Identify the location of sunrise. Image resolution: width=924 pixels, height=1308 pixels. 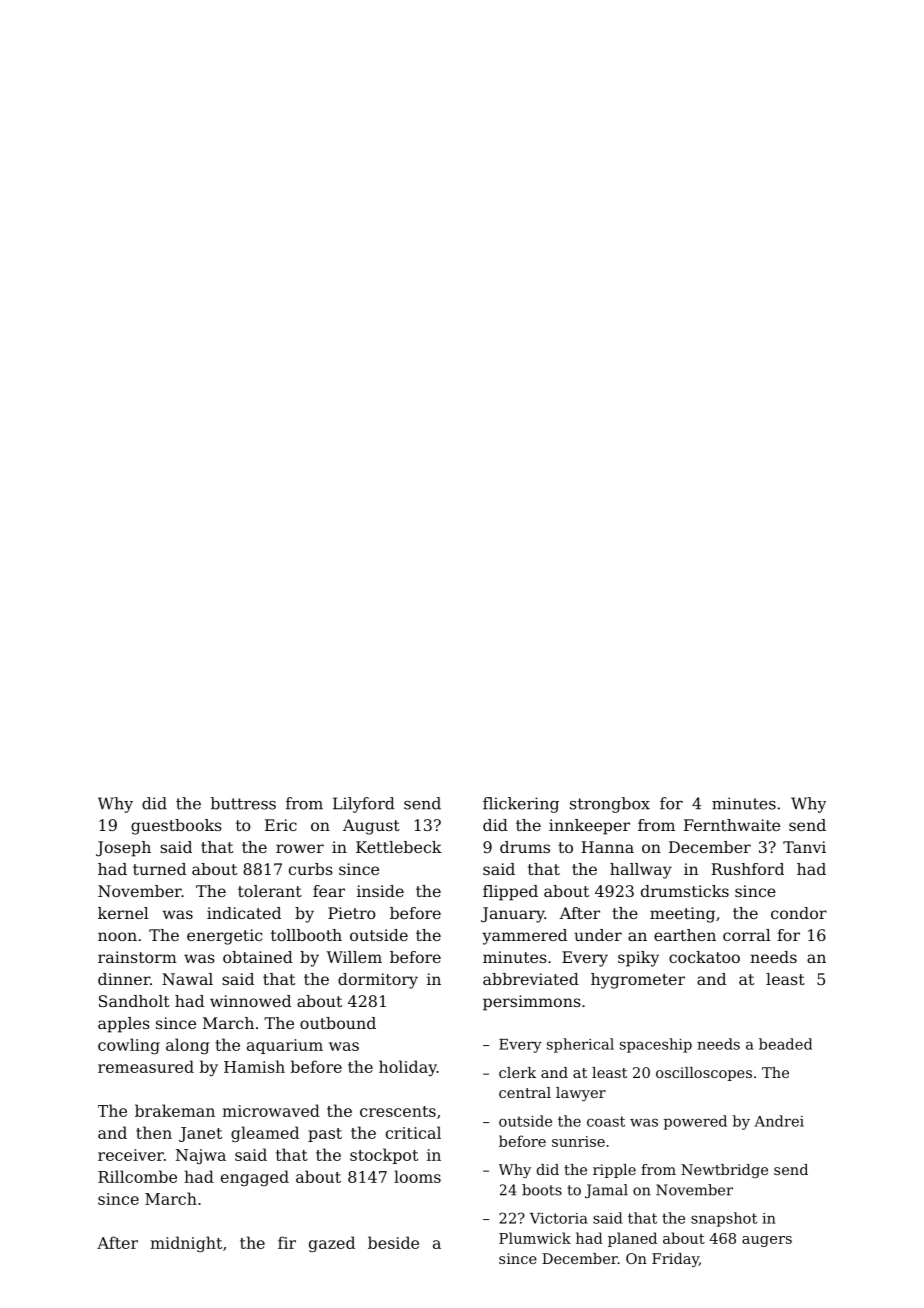
(578, 1141).
